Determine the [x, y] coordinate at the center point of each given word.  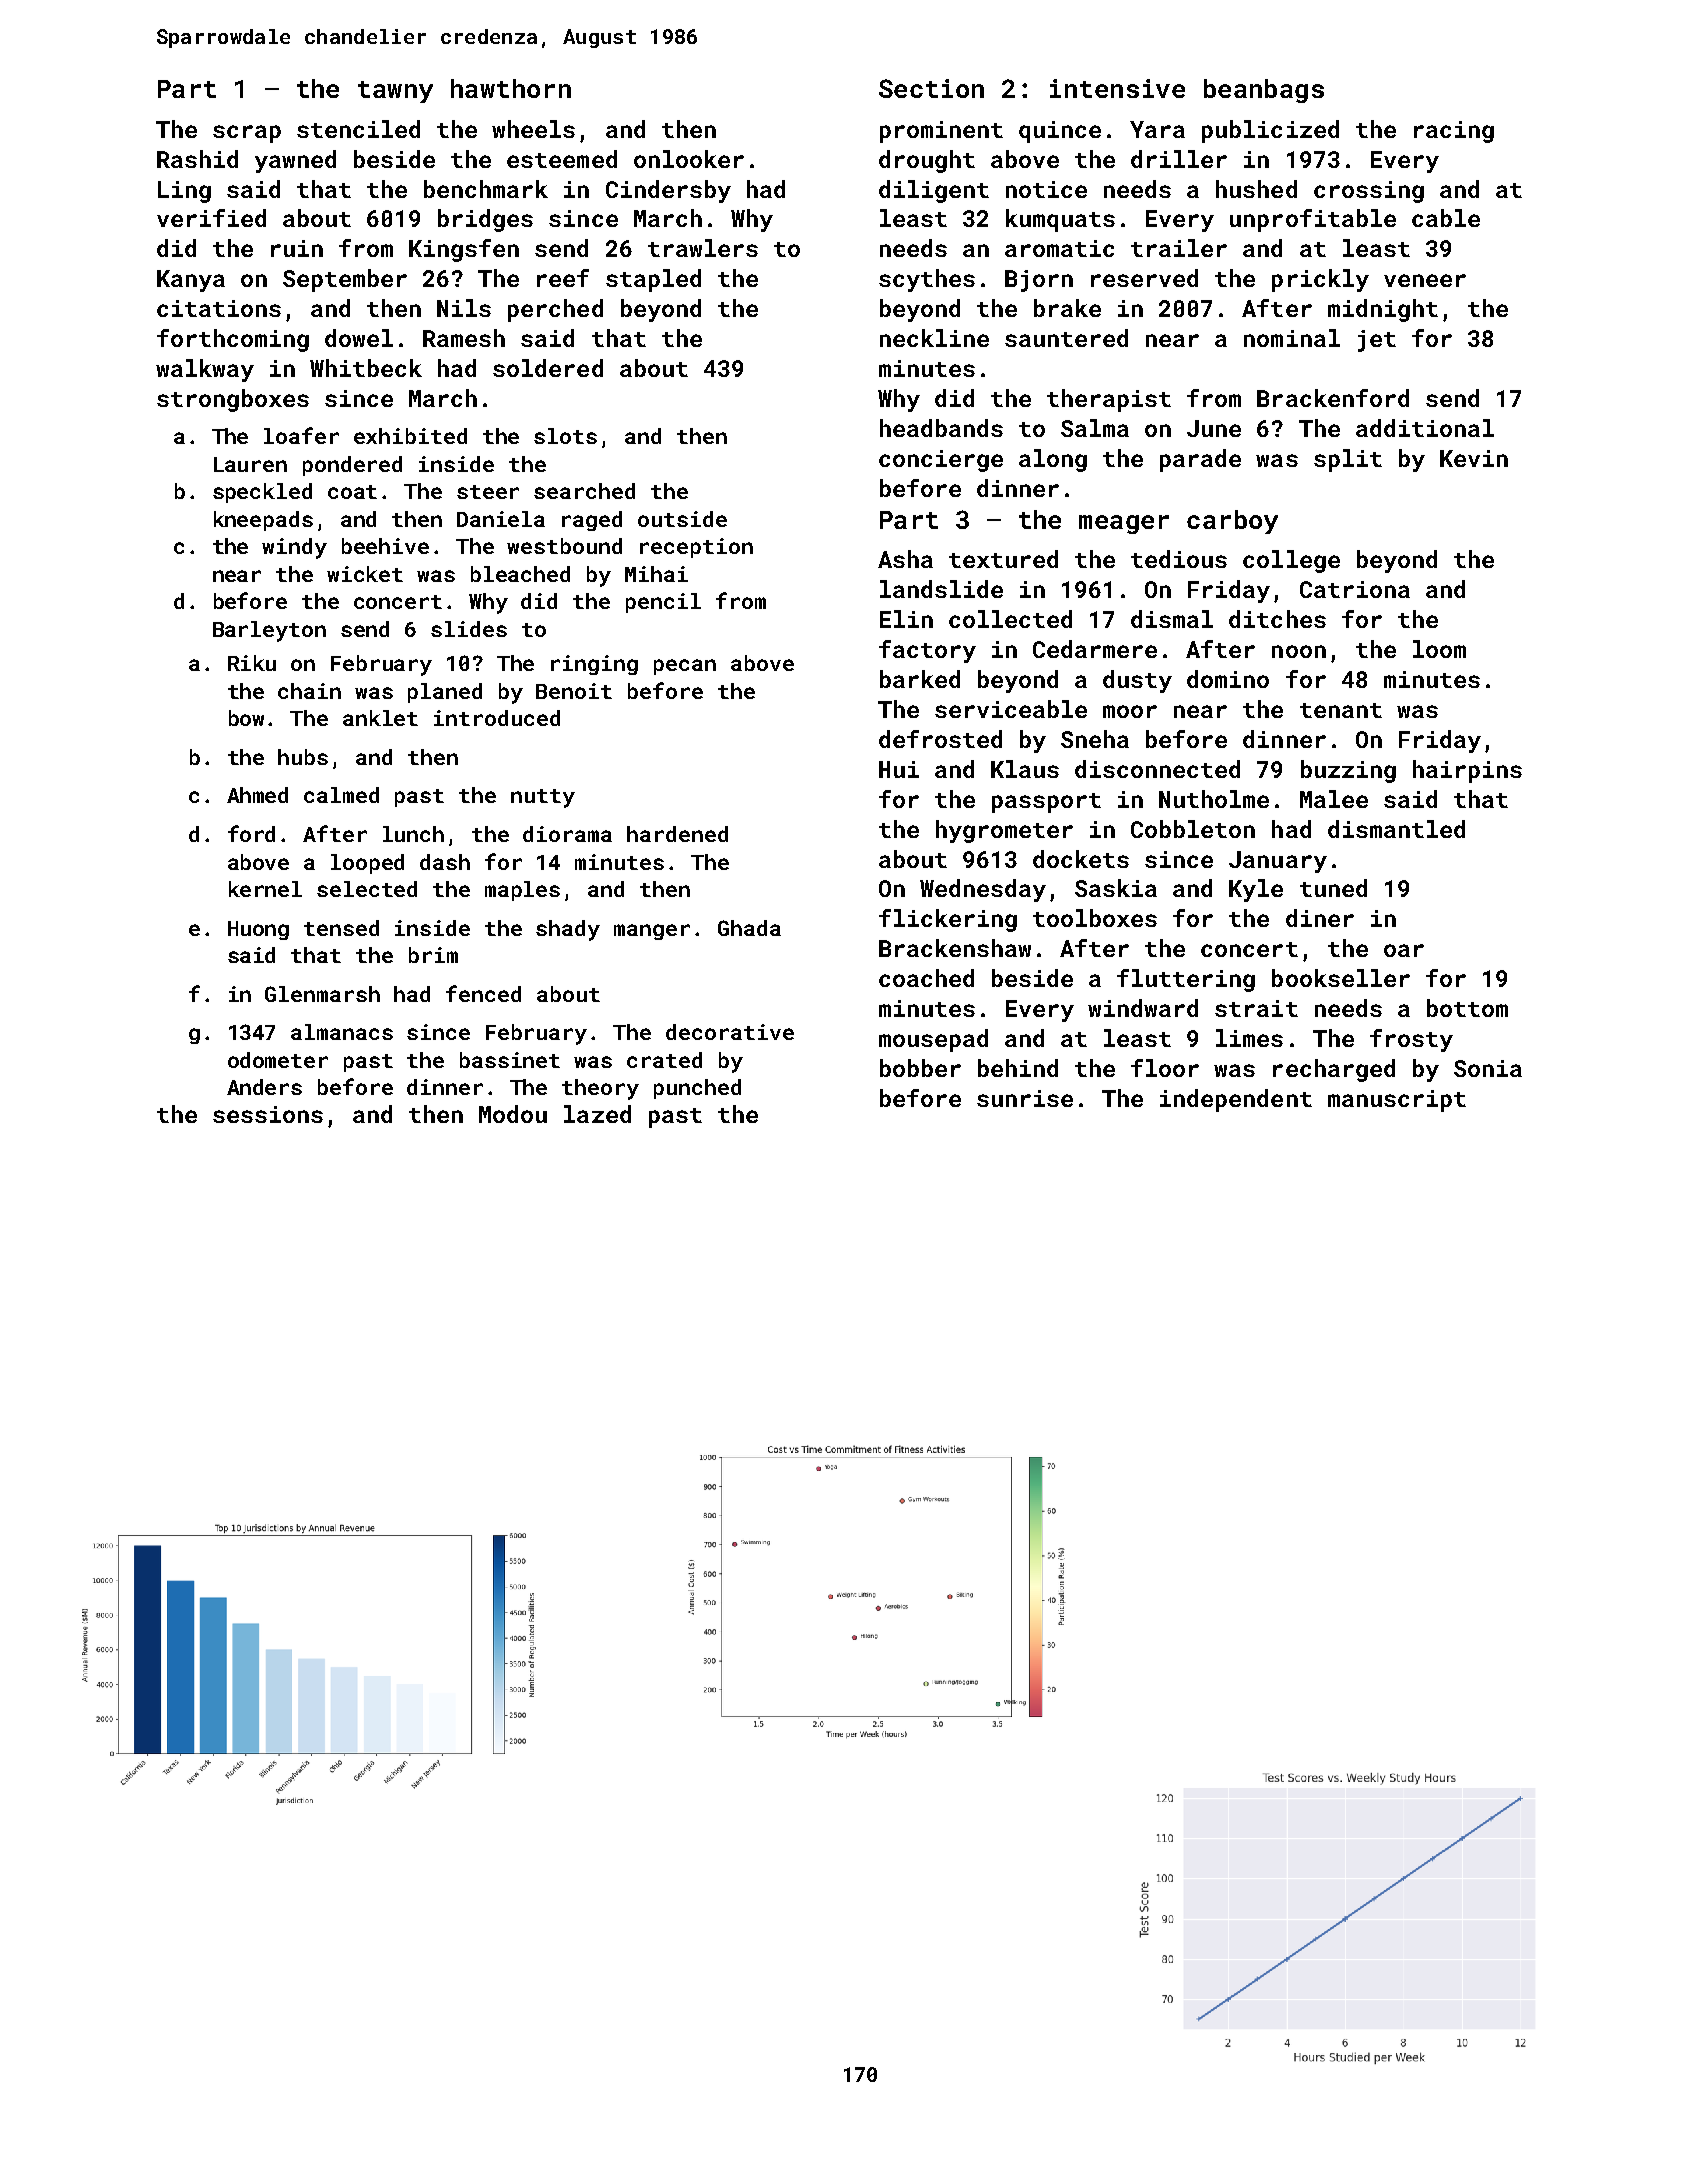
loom [1439, 649]
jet [1377, 341]
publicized [1270, 131]
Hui [899, 769]
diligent [934, 191]
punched [697, 1089]
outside [682, 519]
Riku [252, 663]
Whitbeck [366, 368]
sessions [268, 1114]
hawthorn [511, 88]
